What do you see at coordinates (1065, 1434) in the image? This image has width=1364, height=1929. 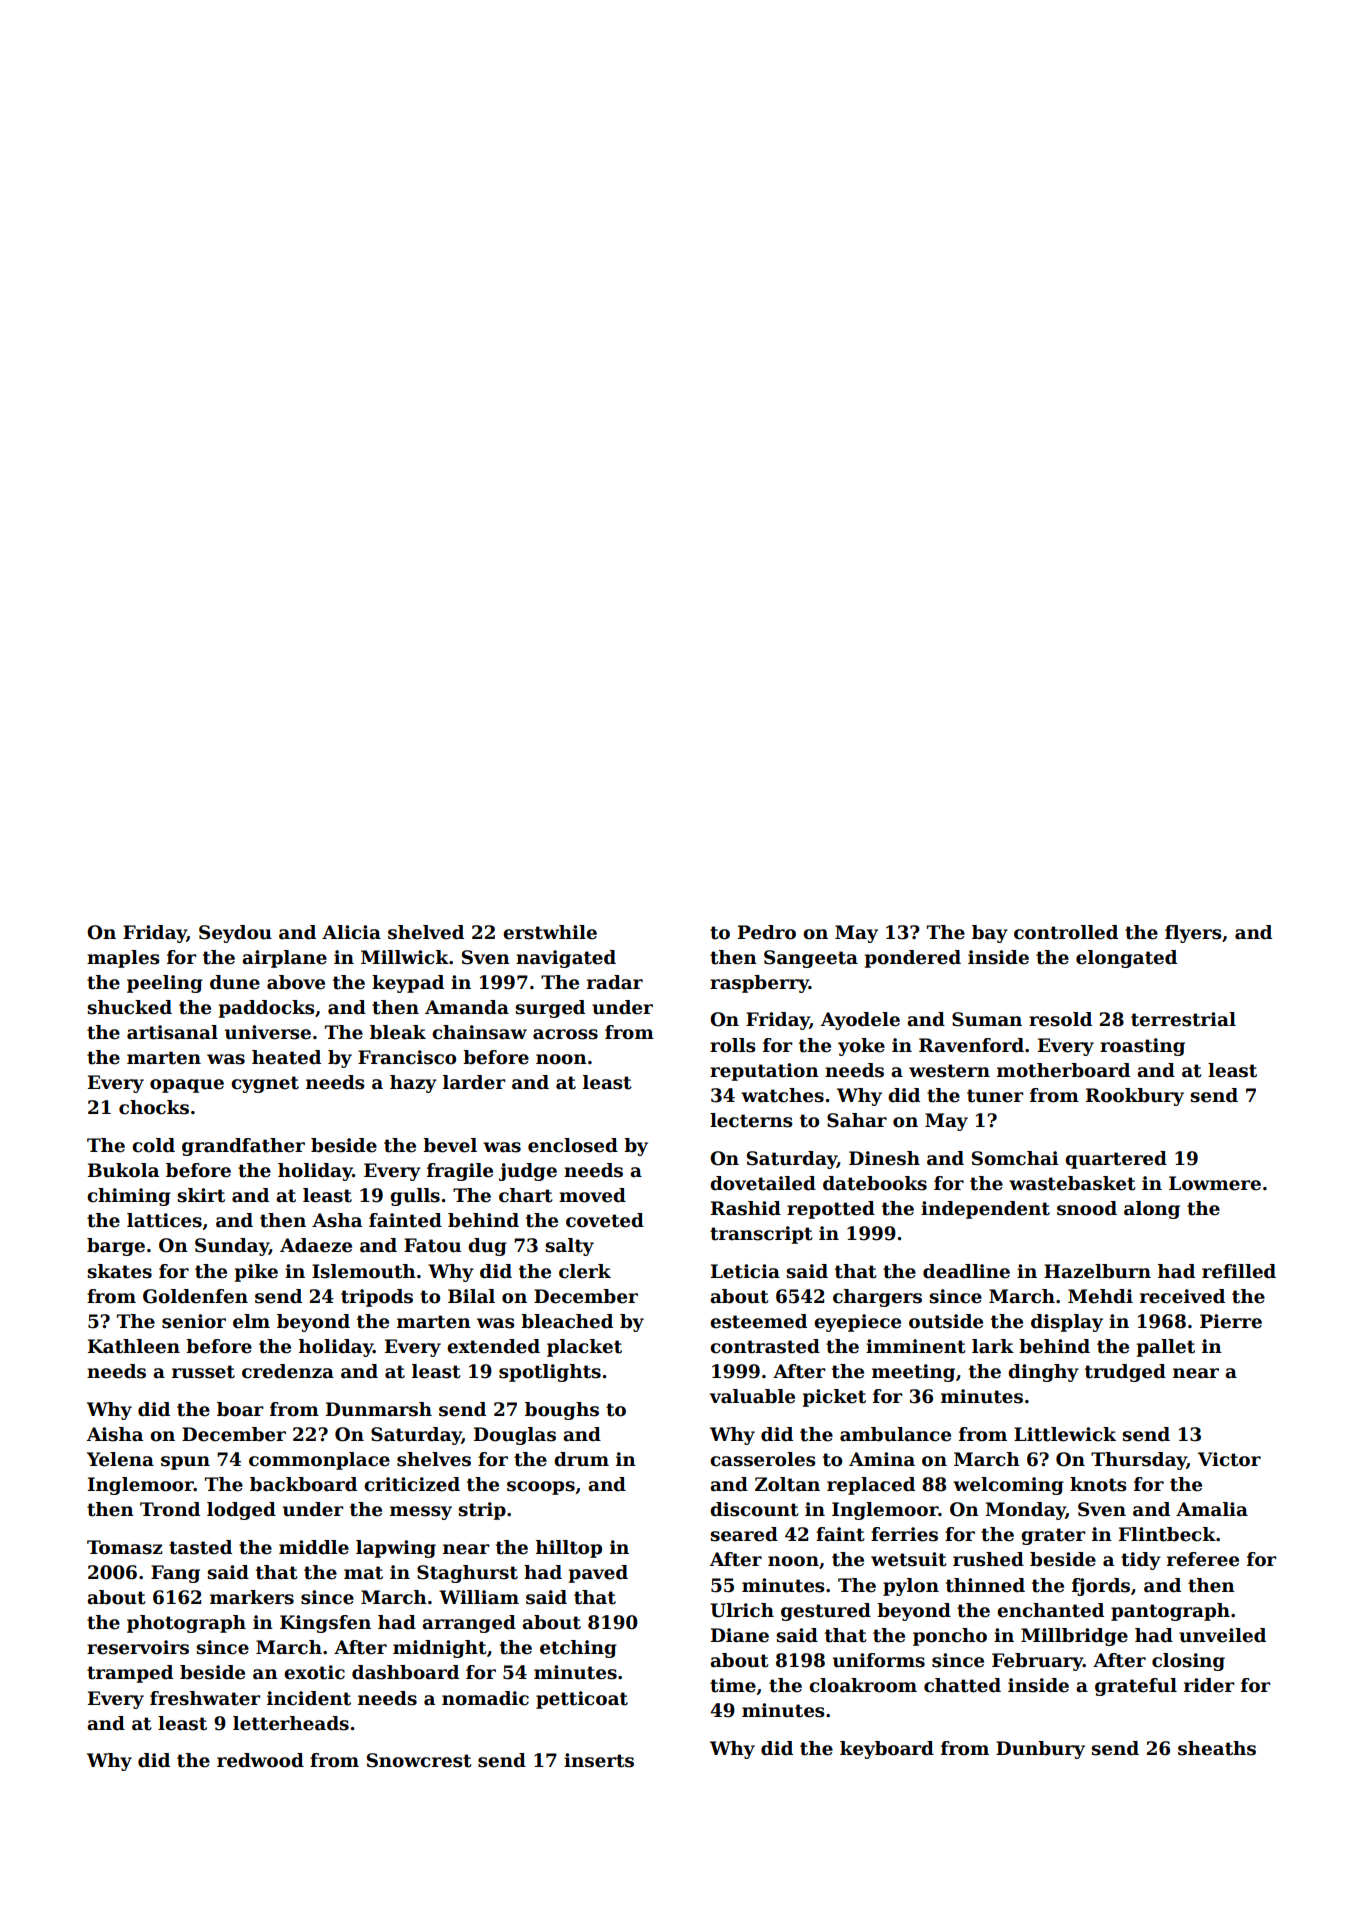 I see `Littlewick` at bounding box center [1065, 1434].
